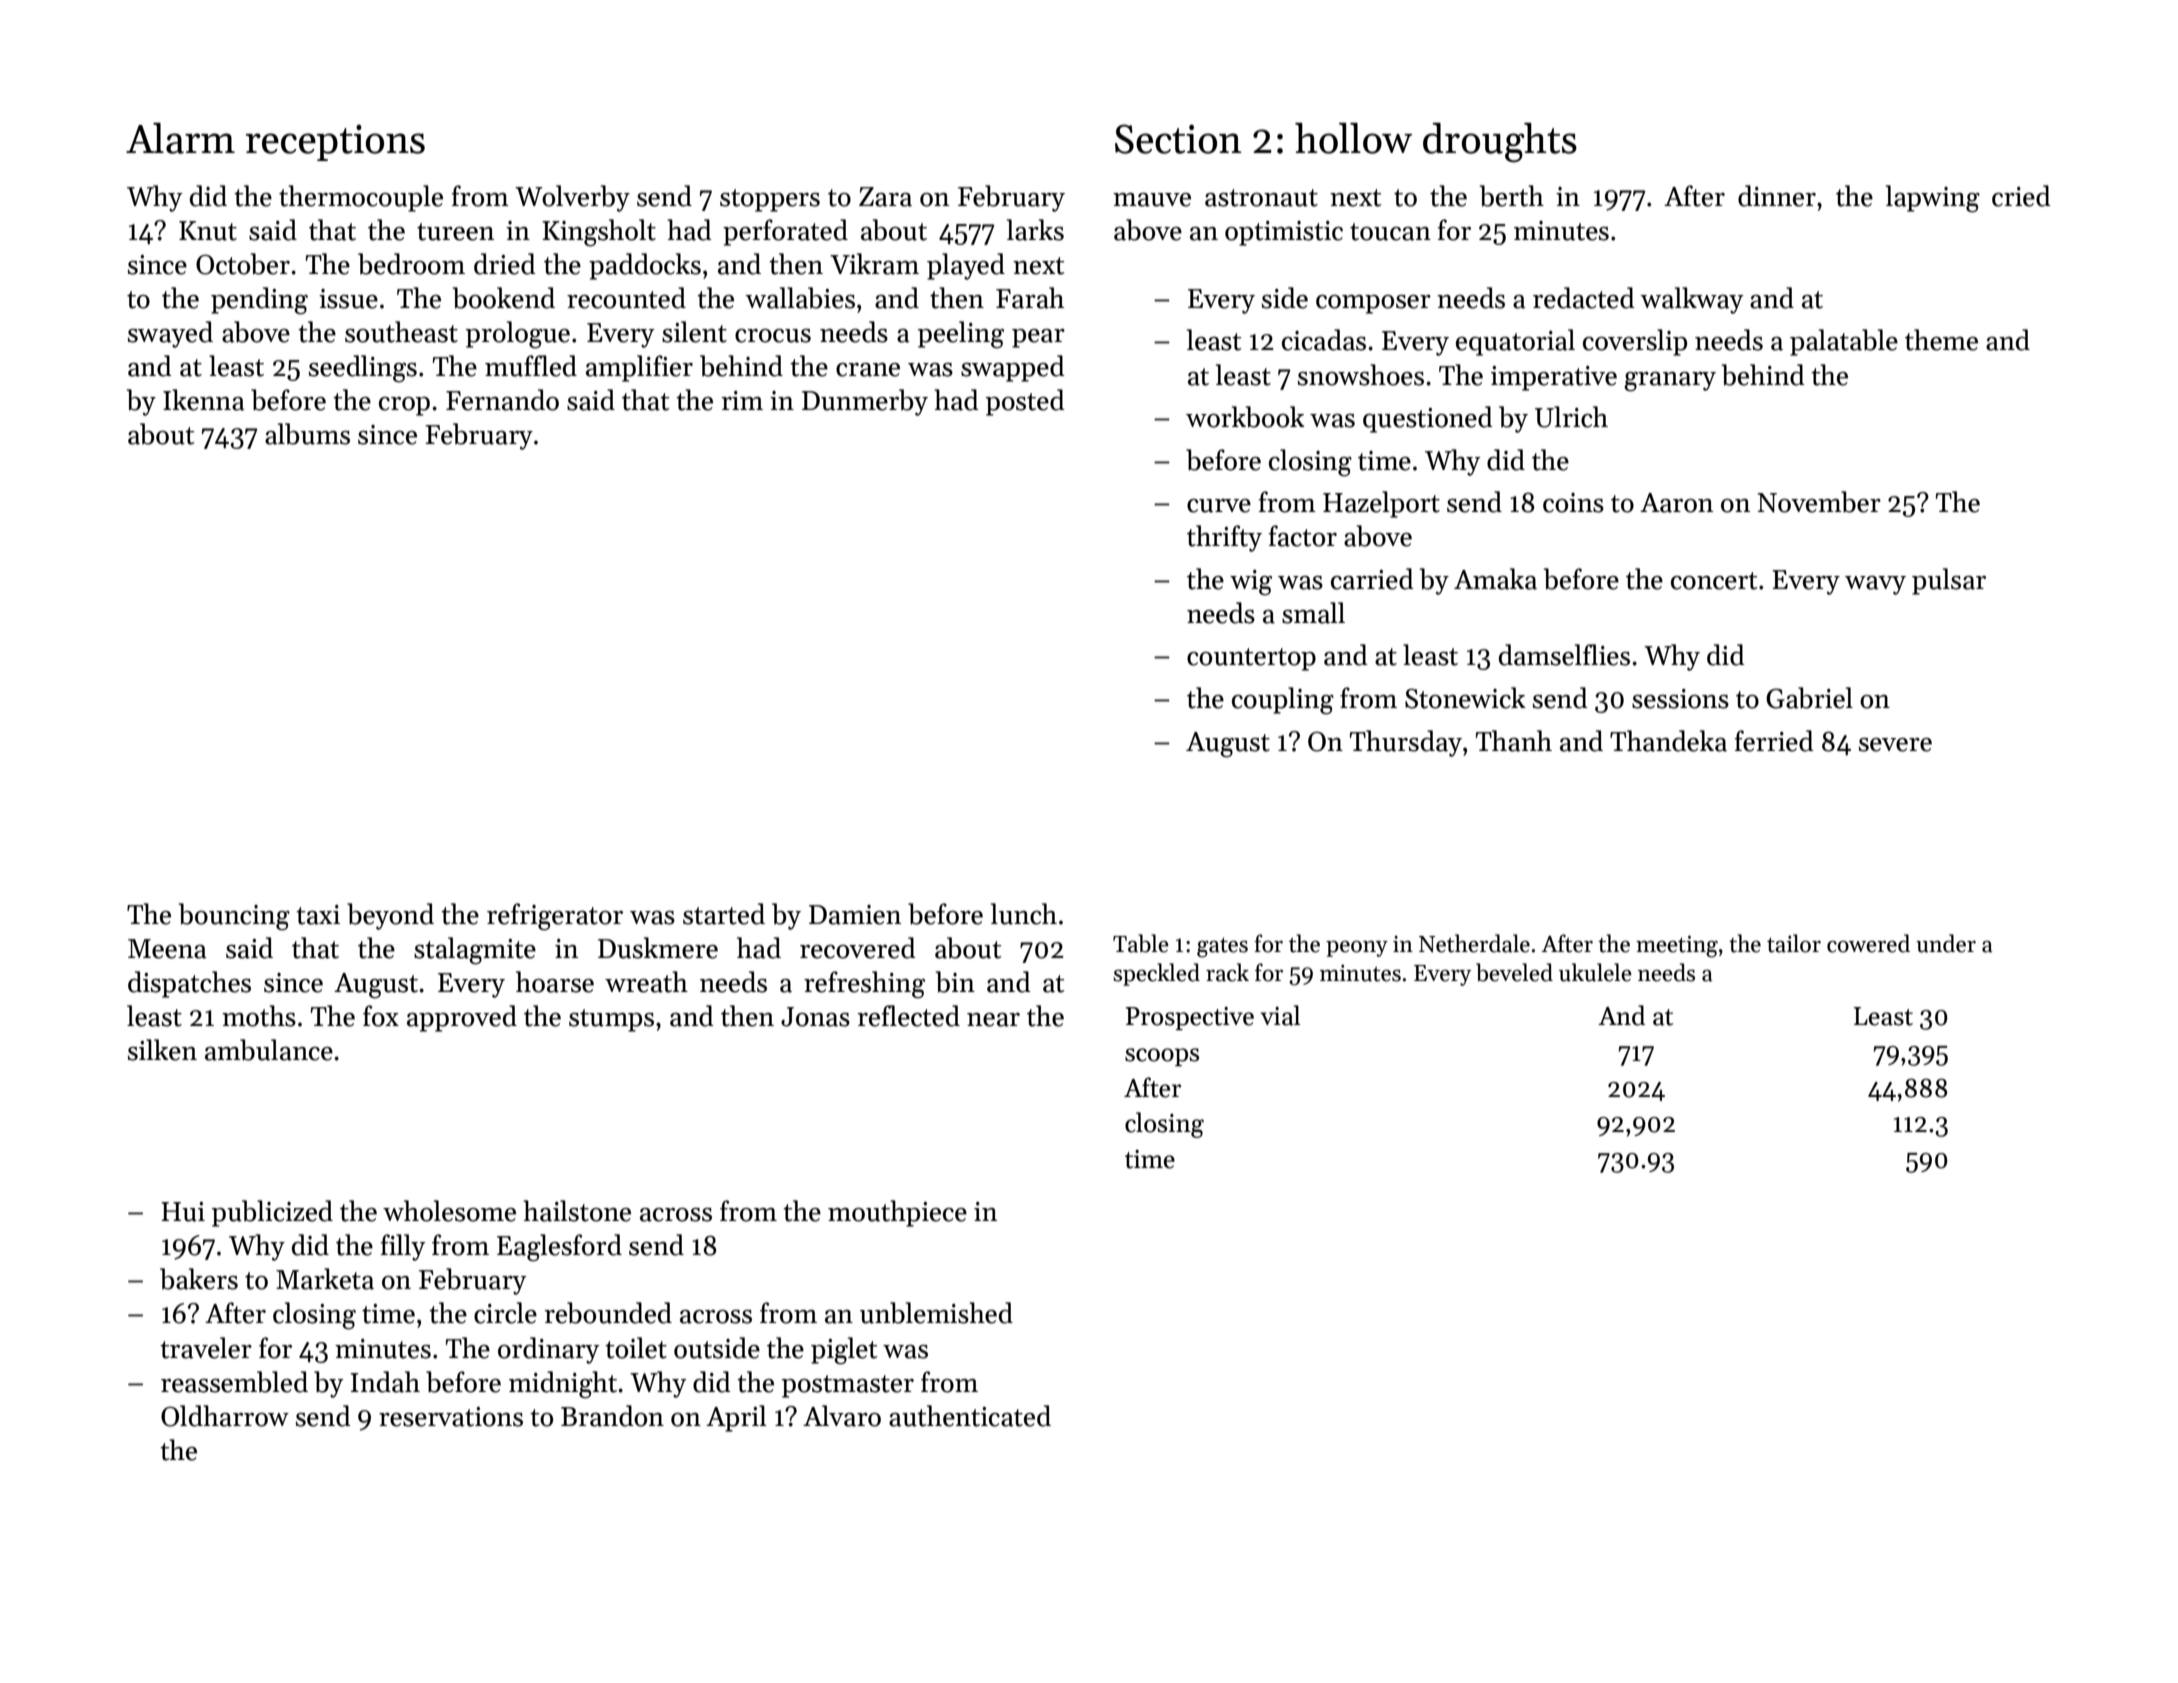  What do you see at coordinates (2021, 196) in the document?
I see `cried` at bounding box center [2021, 196].
